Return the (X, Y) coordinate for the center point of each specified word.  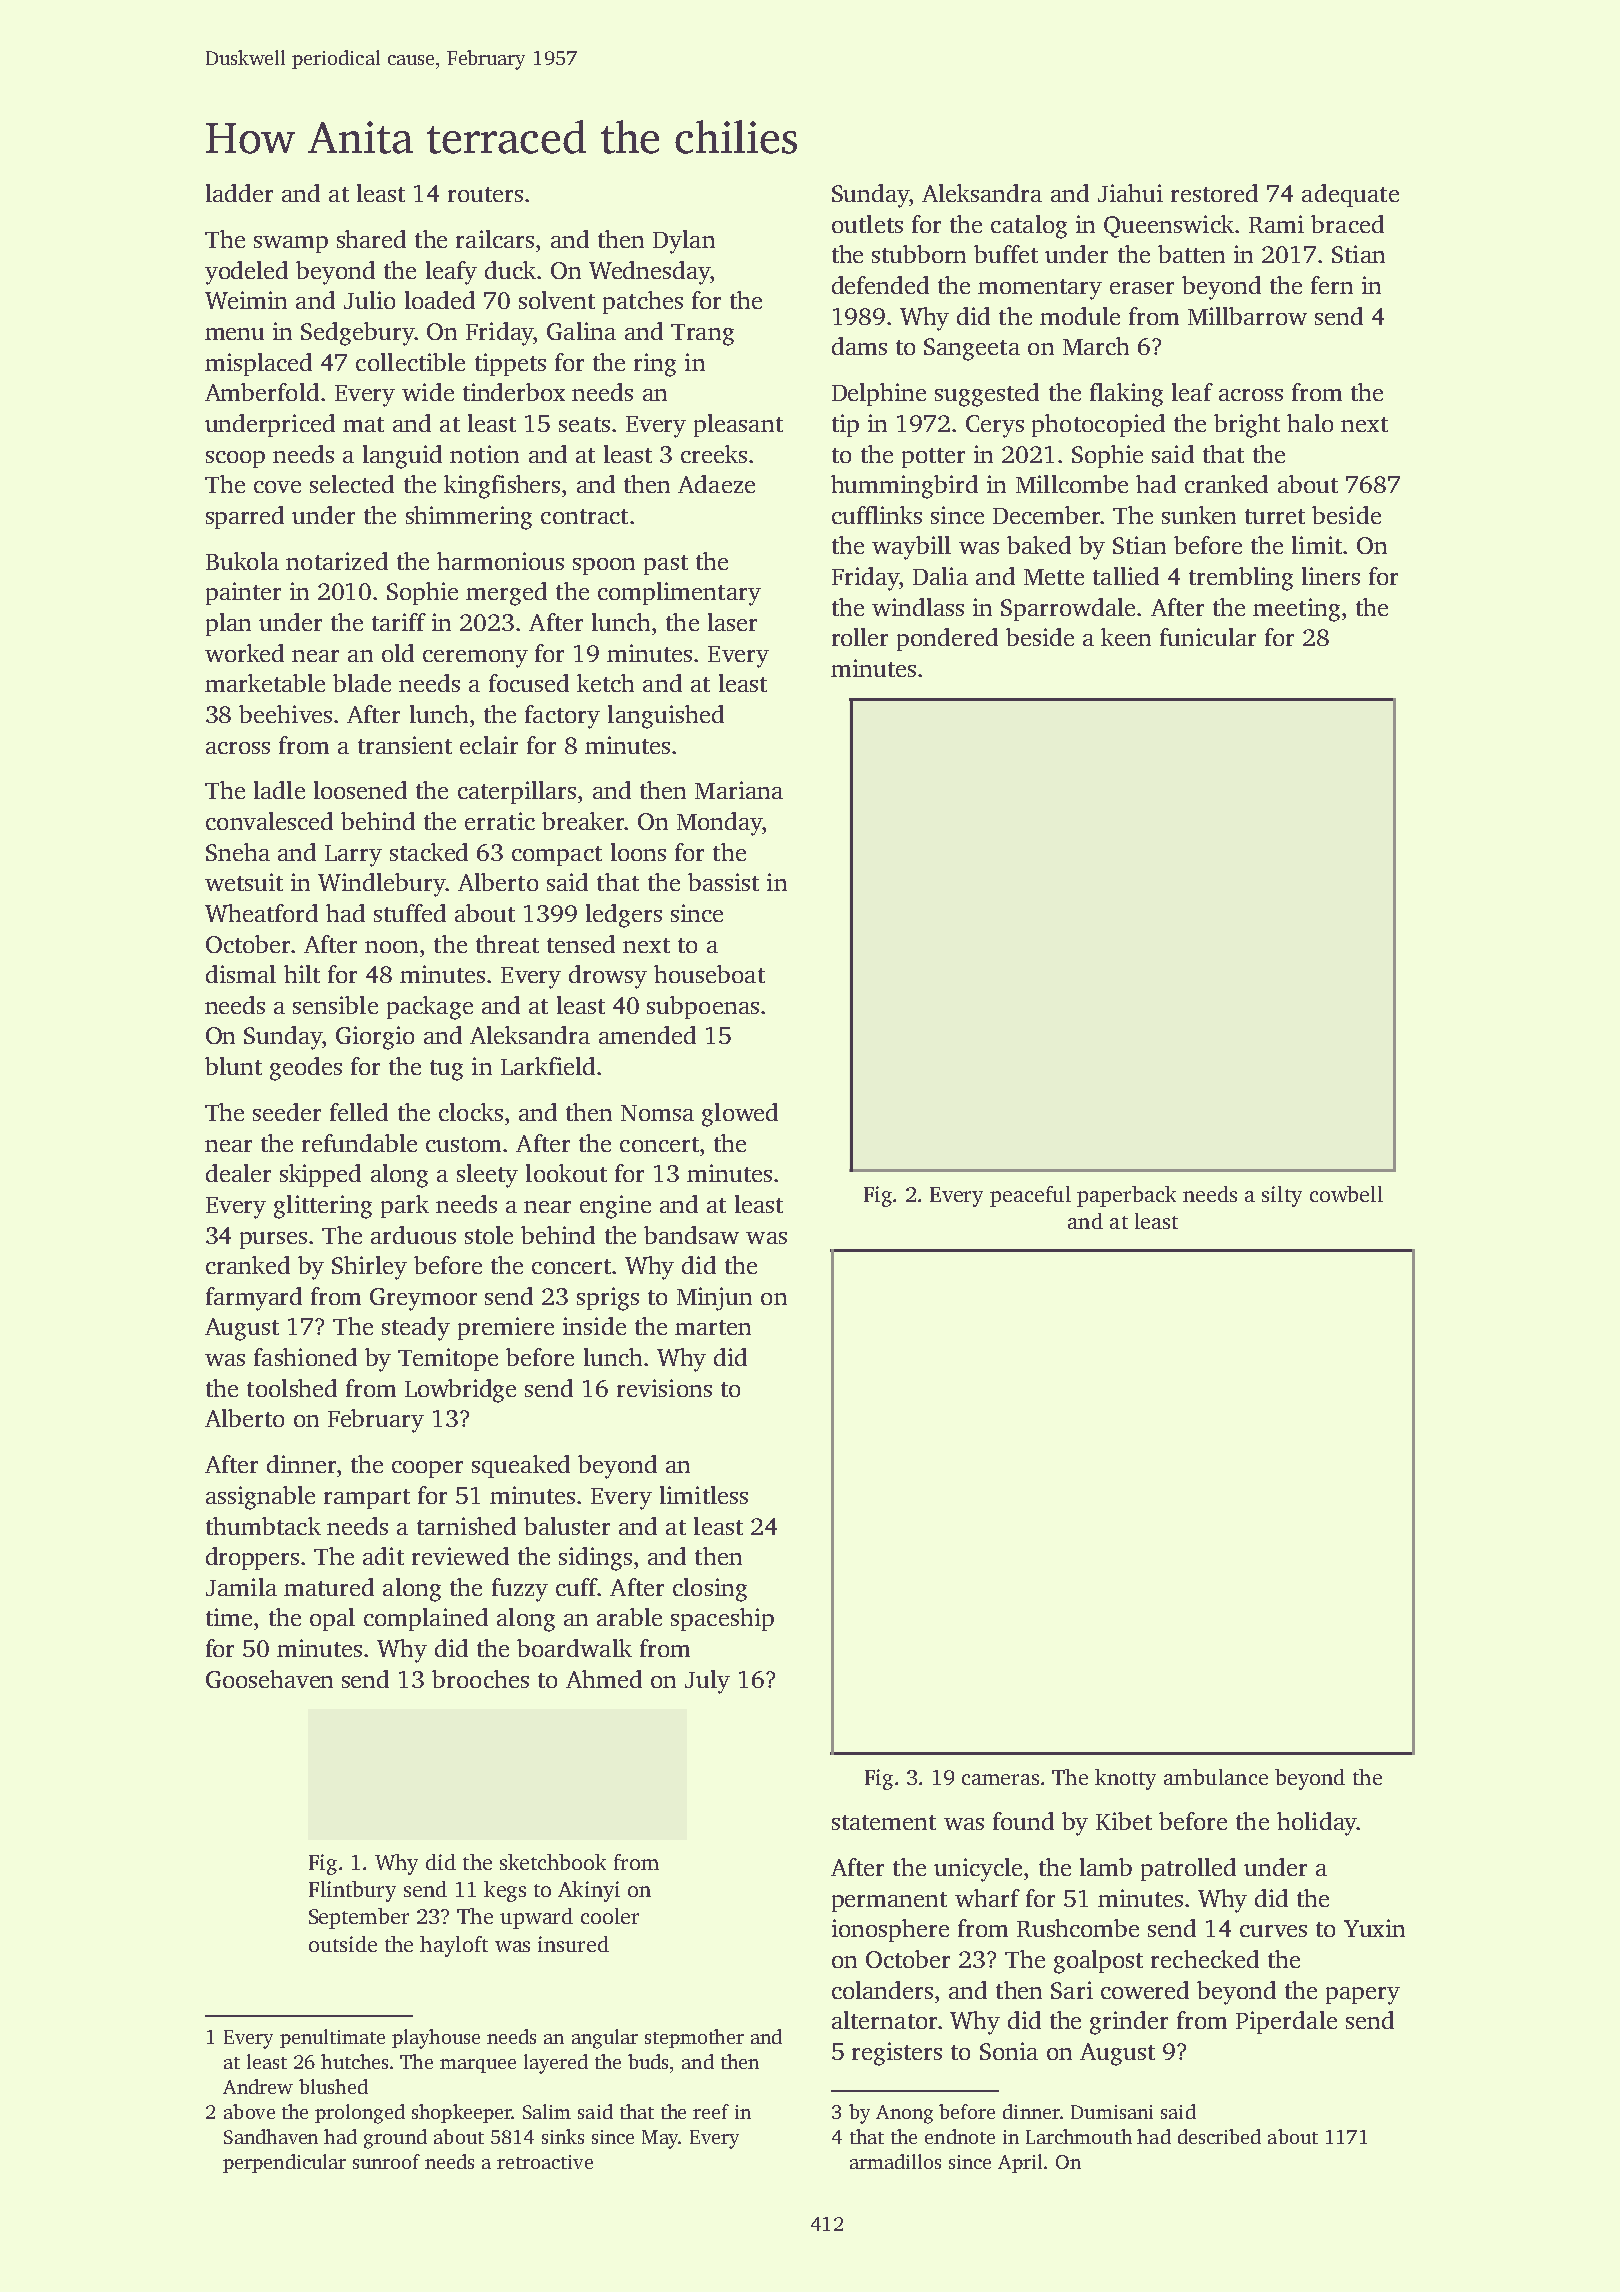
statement (884, 1822)
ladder (239, 193)
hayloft (454, 1946)
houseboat (709, 974)
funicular (1208, 637)
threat (507, 944)
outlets (867, 224)
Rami (1276, 224)
